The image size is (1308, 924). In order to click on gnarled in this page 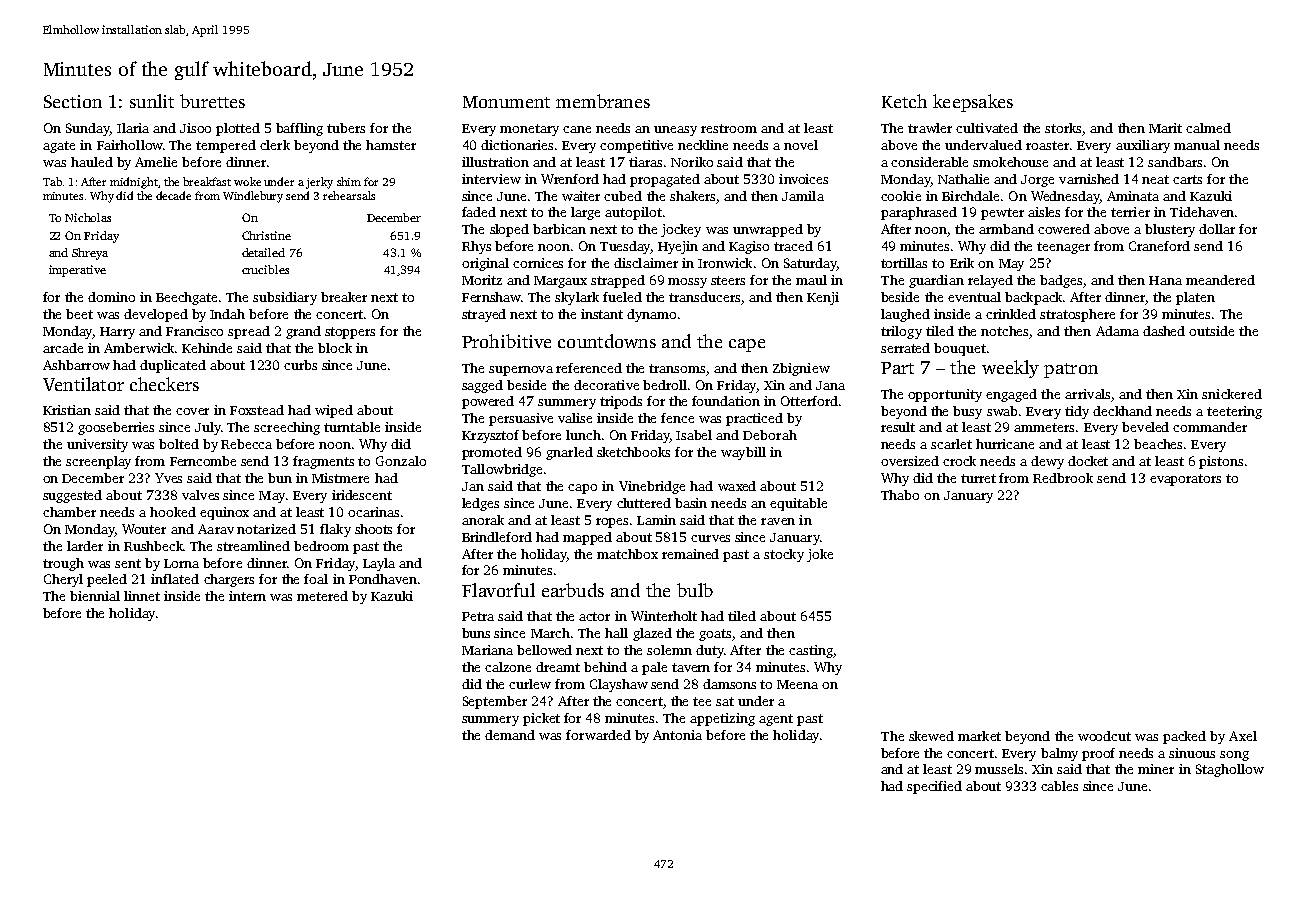, I will do `click(569, 453)`.
